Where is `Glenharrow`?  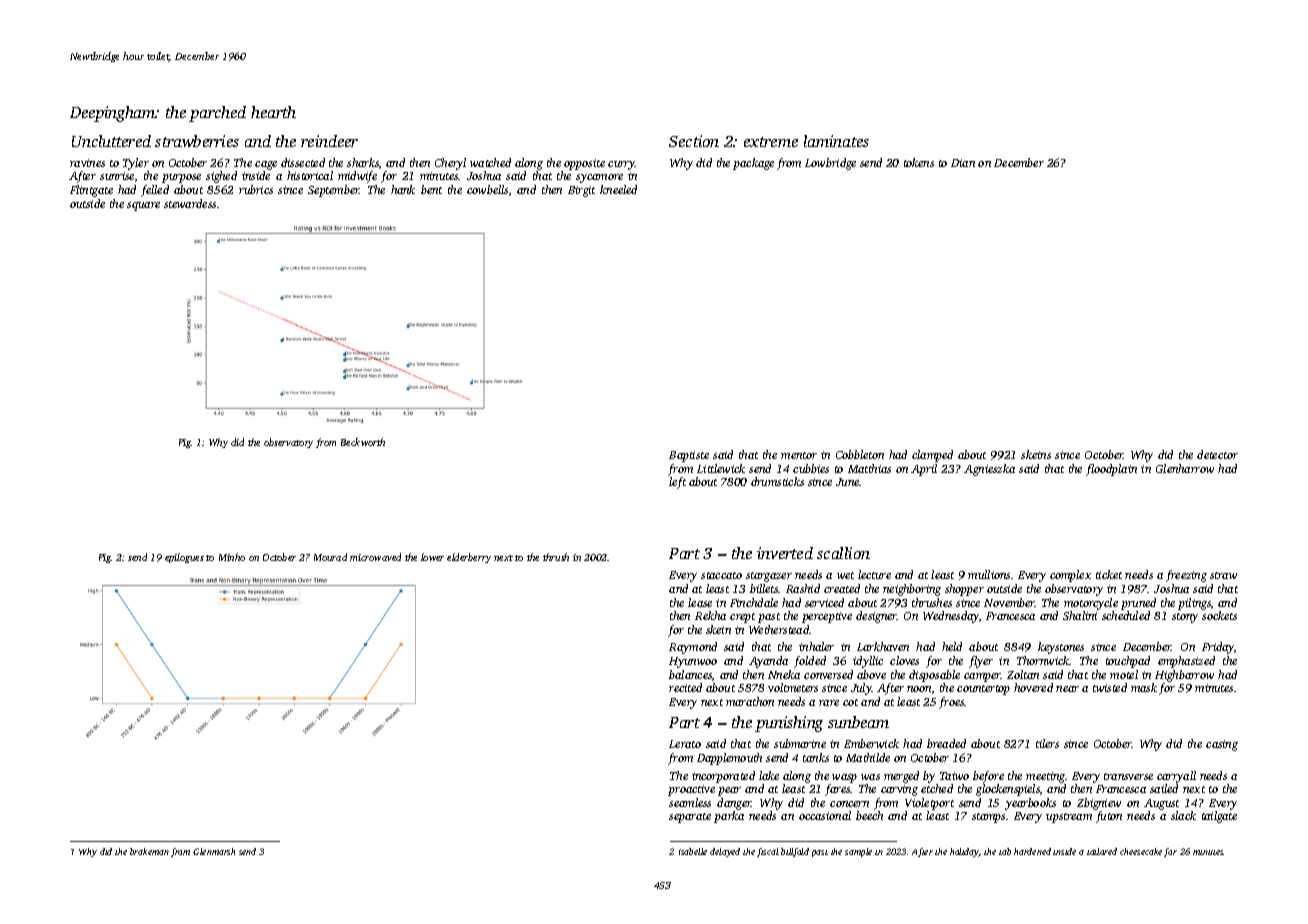
Glenharrow is located at coordinates (1185, 468).
